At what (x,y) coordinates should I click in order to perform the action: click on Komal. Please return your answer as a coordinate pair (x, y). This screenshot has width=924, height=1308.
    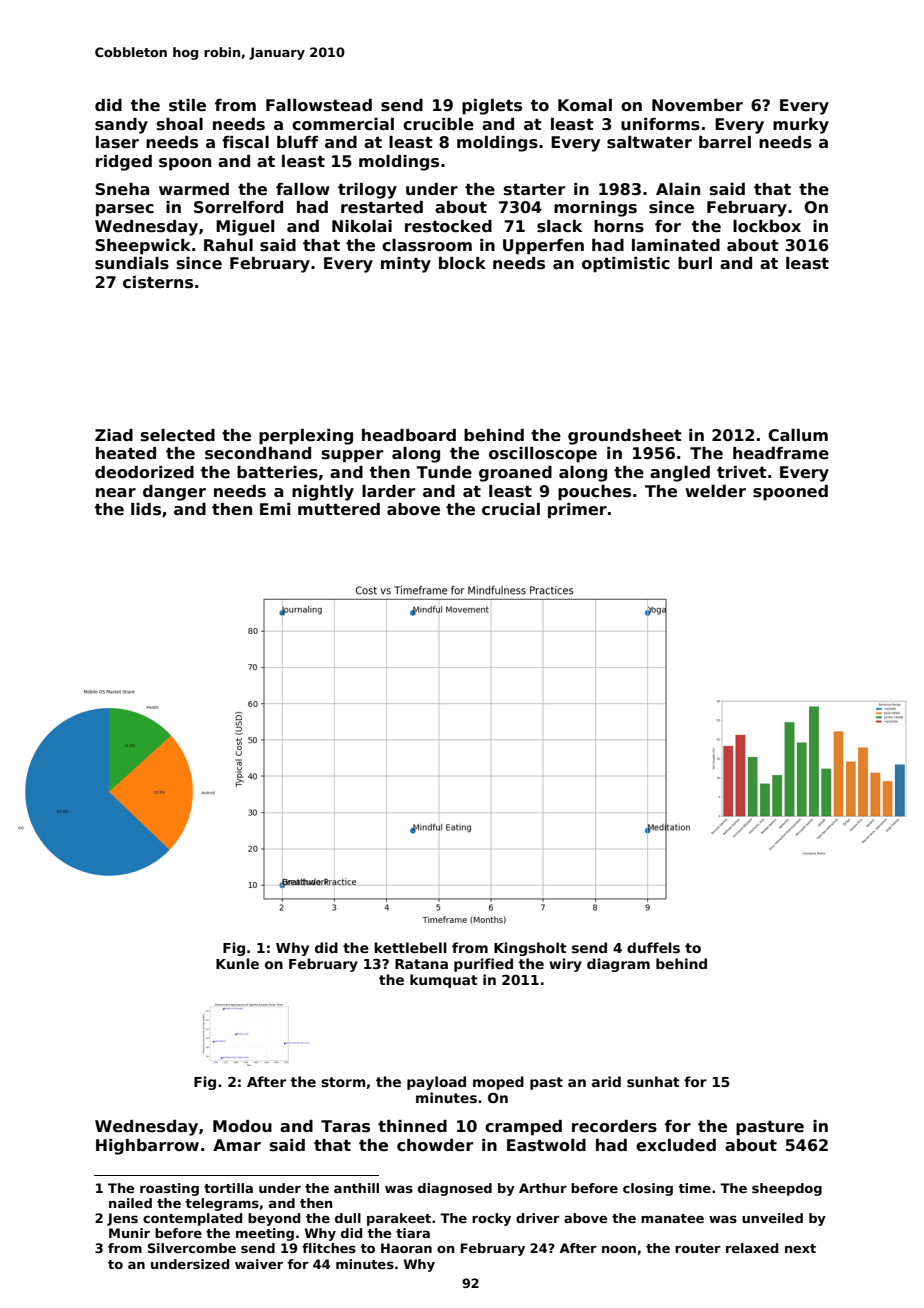
    Looking at the image, I should click on (585, 105).
